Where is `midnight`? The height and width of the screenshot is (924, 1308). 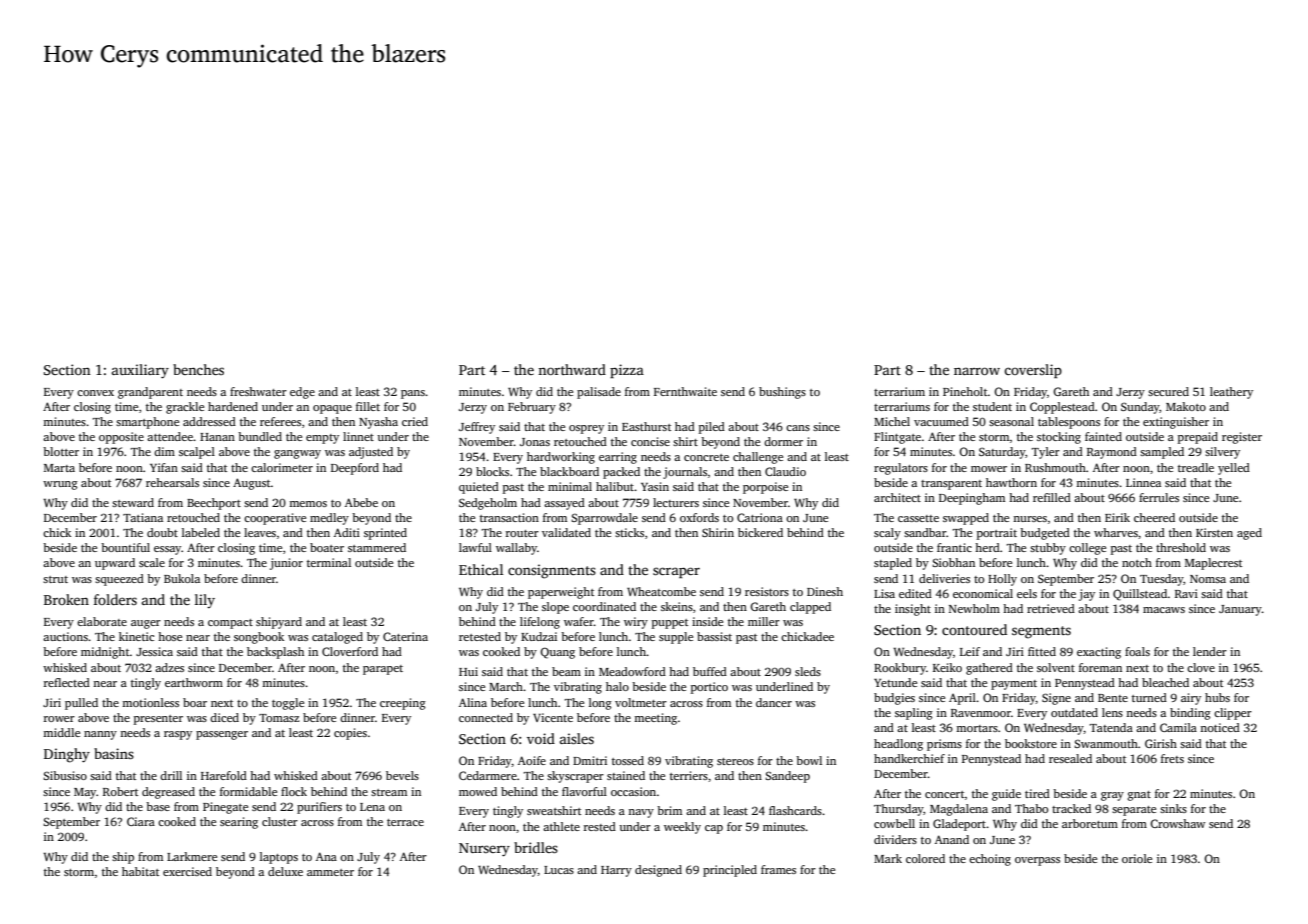
midnight is located at coordinates (105, 653).
